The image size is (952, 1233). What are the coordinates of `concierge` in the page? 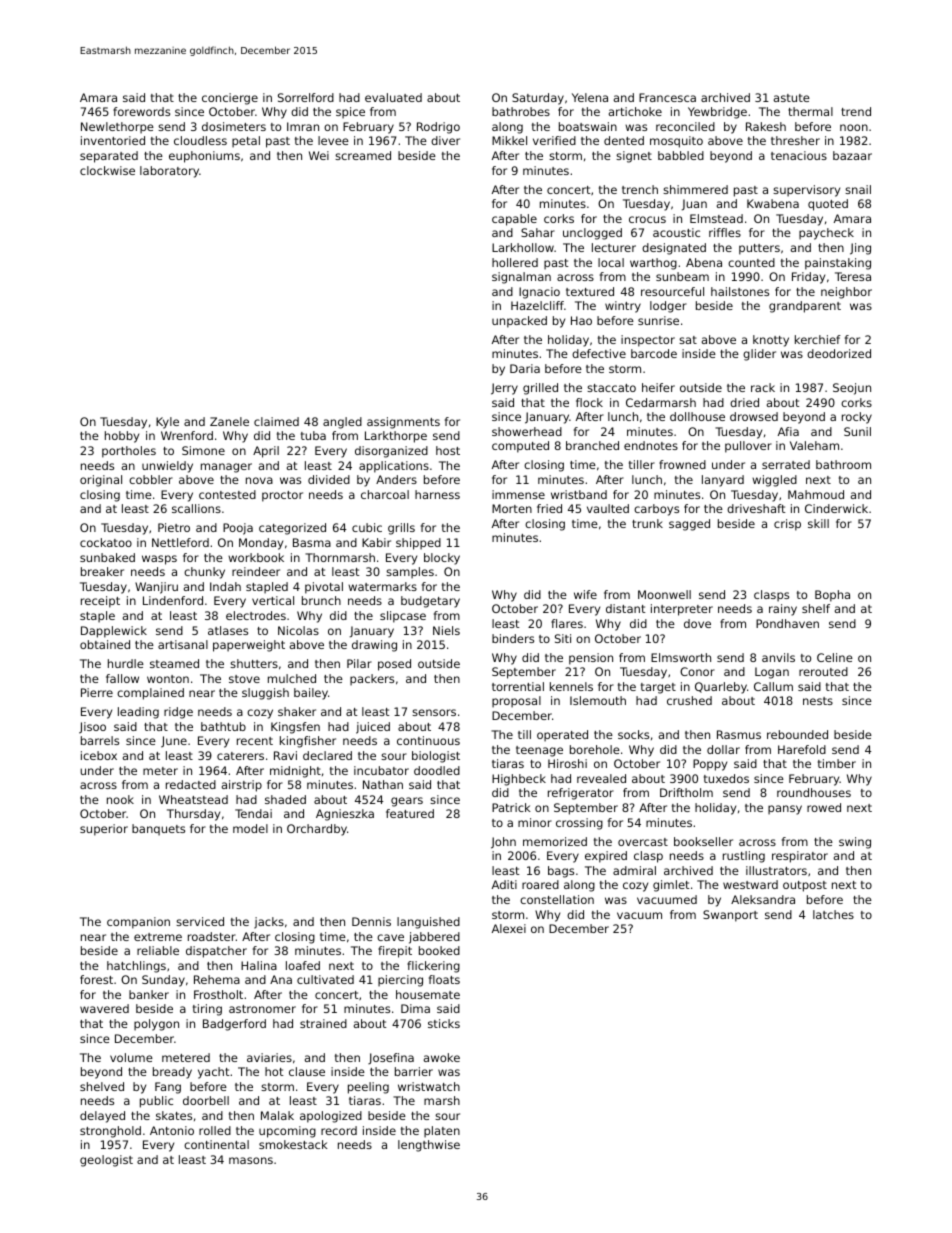 It's located at (230, 99).
